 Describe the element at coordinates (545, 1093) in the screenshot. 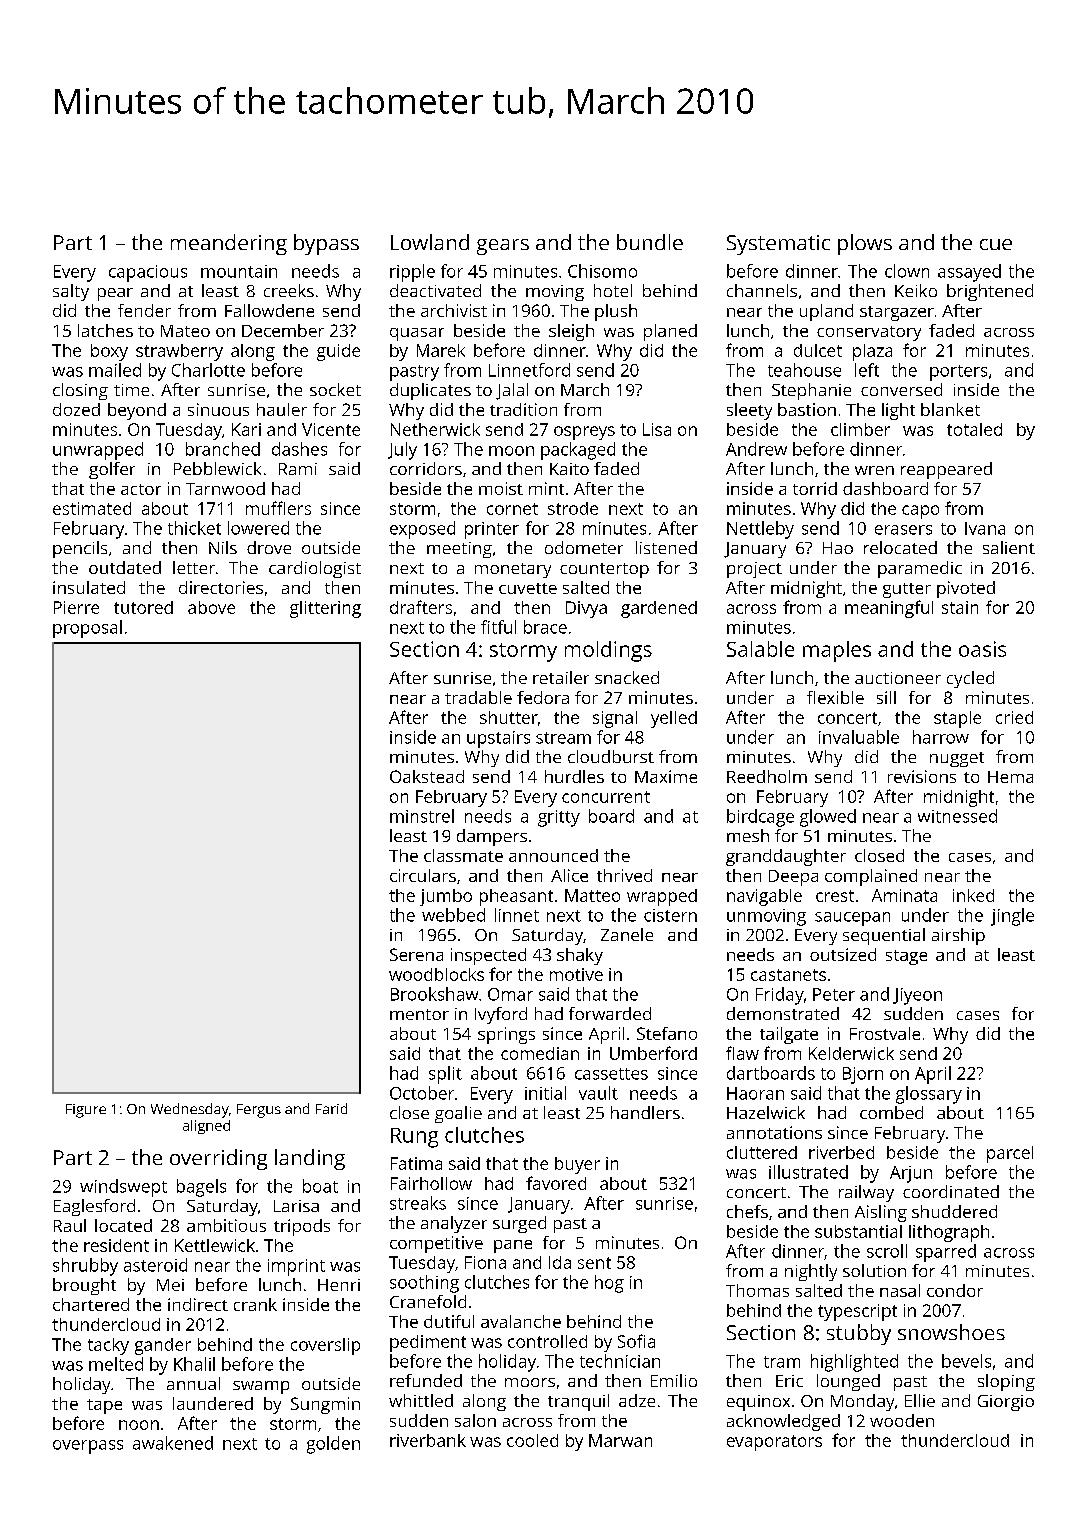

I see `initial` at that location.
